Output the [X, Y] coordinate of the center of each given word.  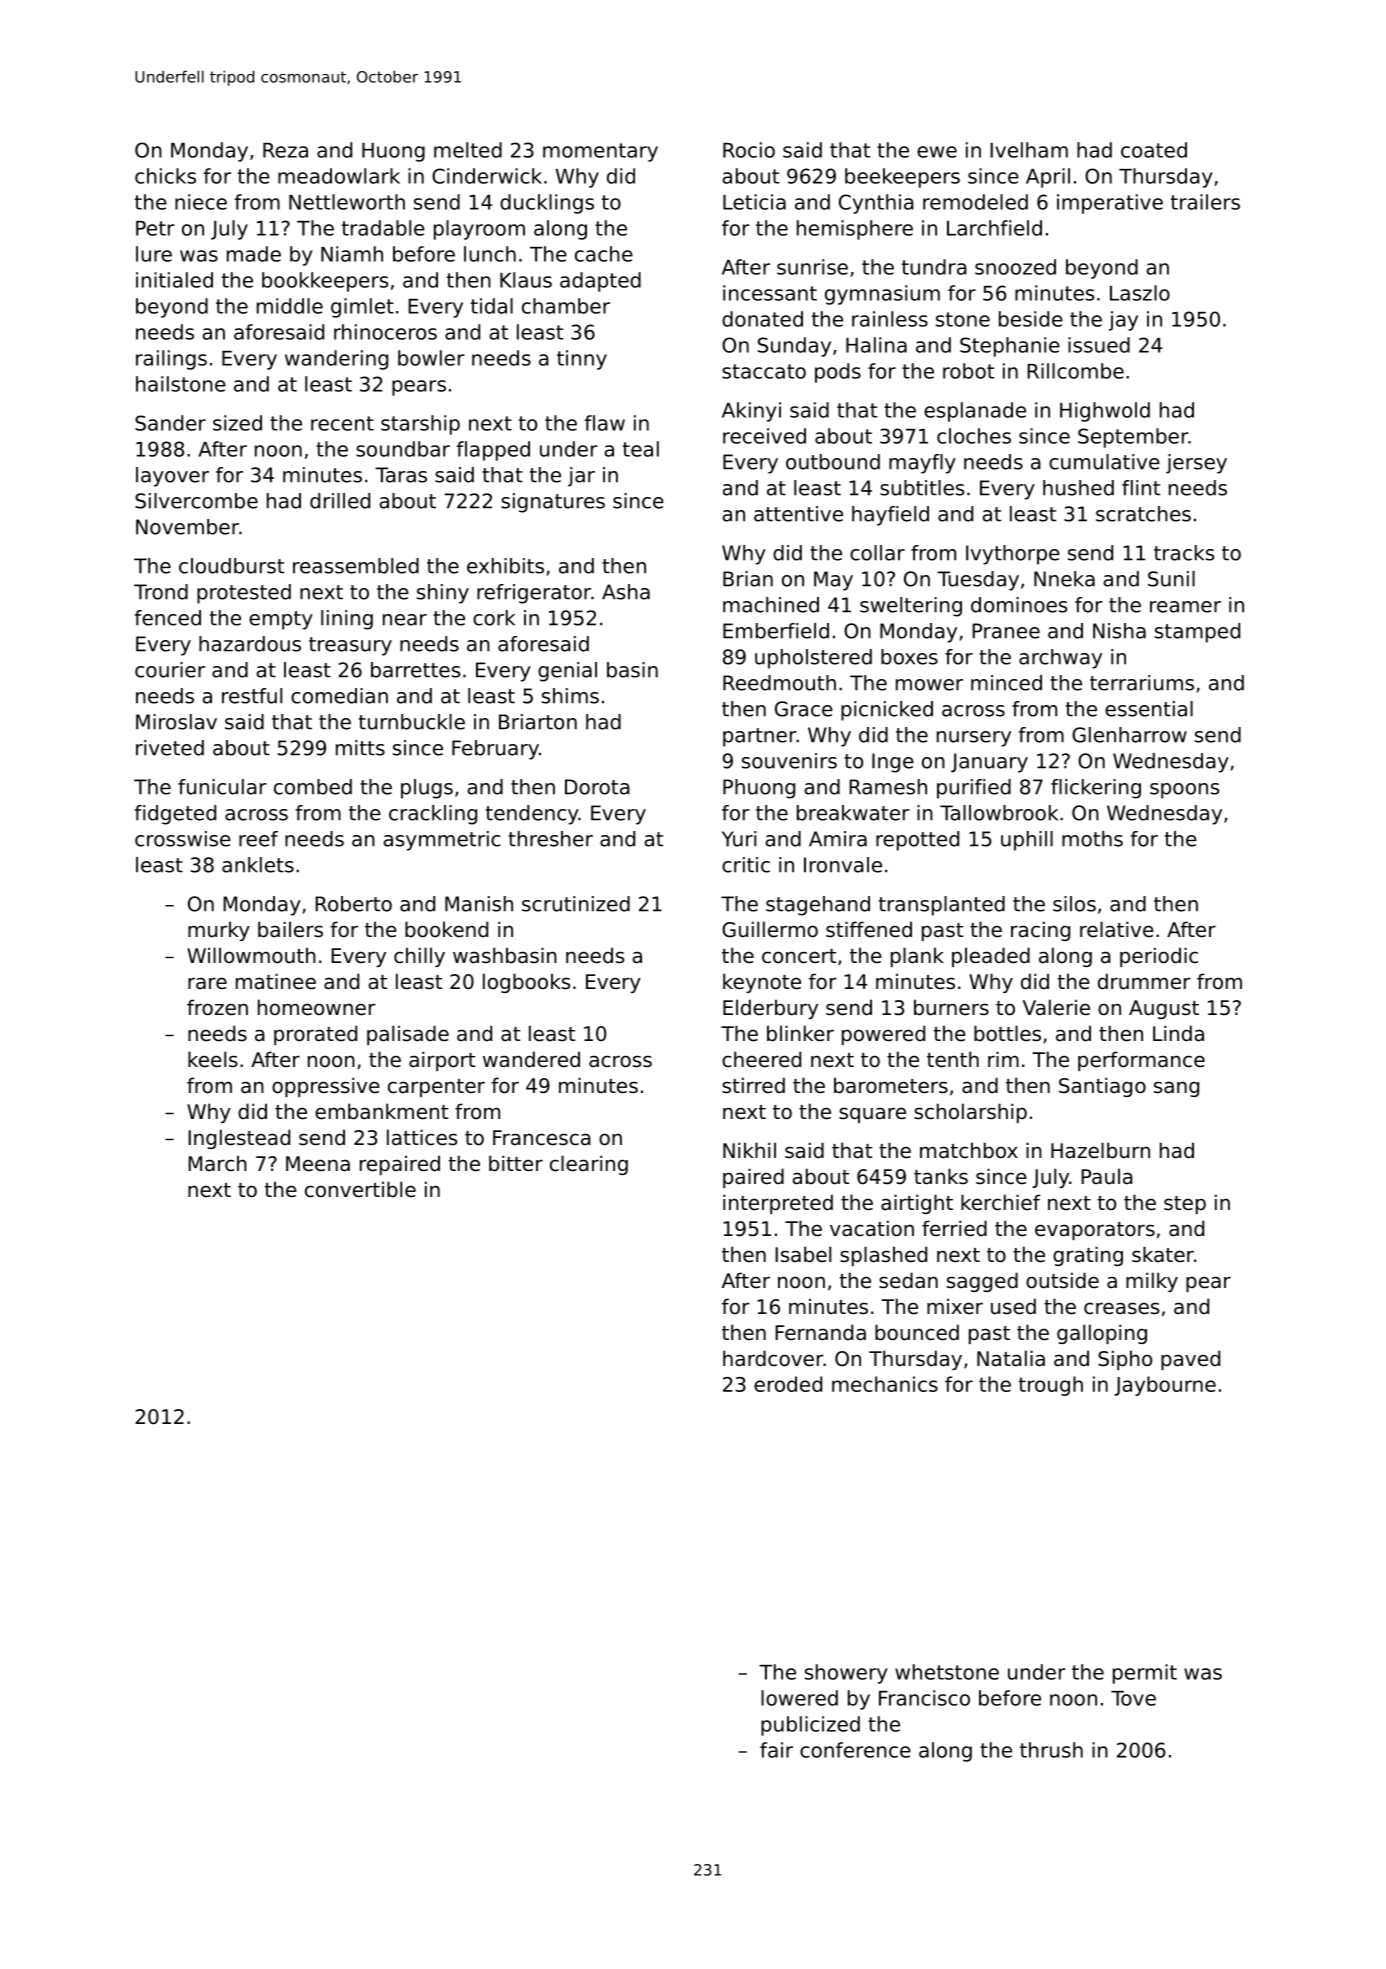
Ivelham [1029, 150]
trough [1051, 1386]
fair [776, 1750]
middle [290, 306]
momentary [600, 152]
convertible [360, 1189]
